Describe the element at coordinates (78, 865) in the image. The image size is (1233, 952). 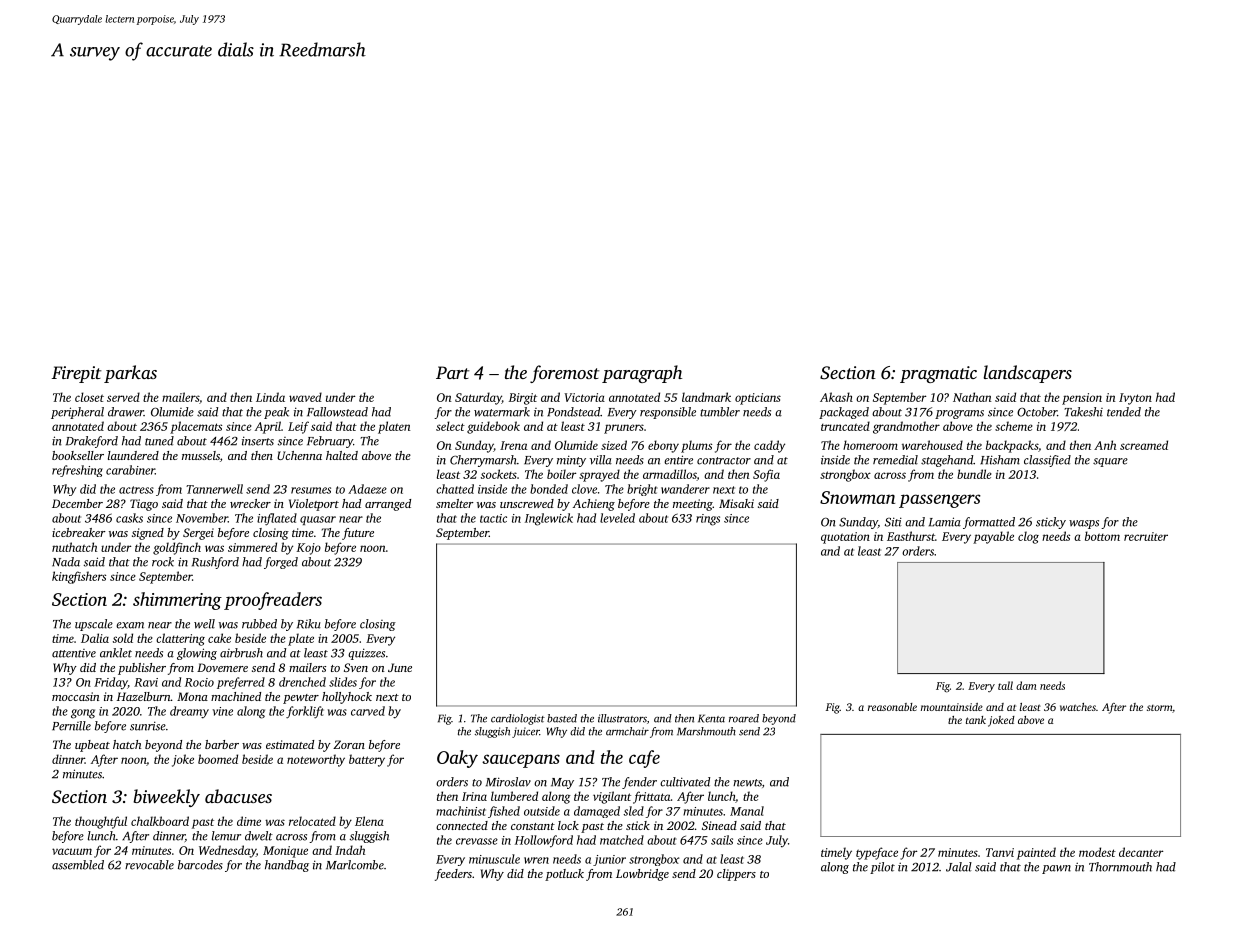
I see `assembled` at that location.
